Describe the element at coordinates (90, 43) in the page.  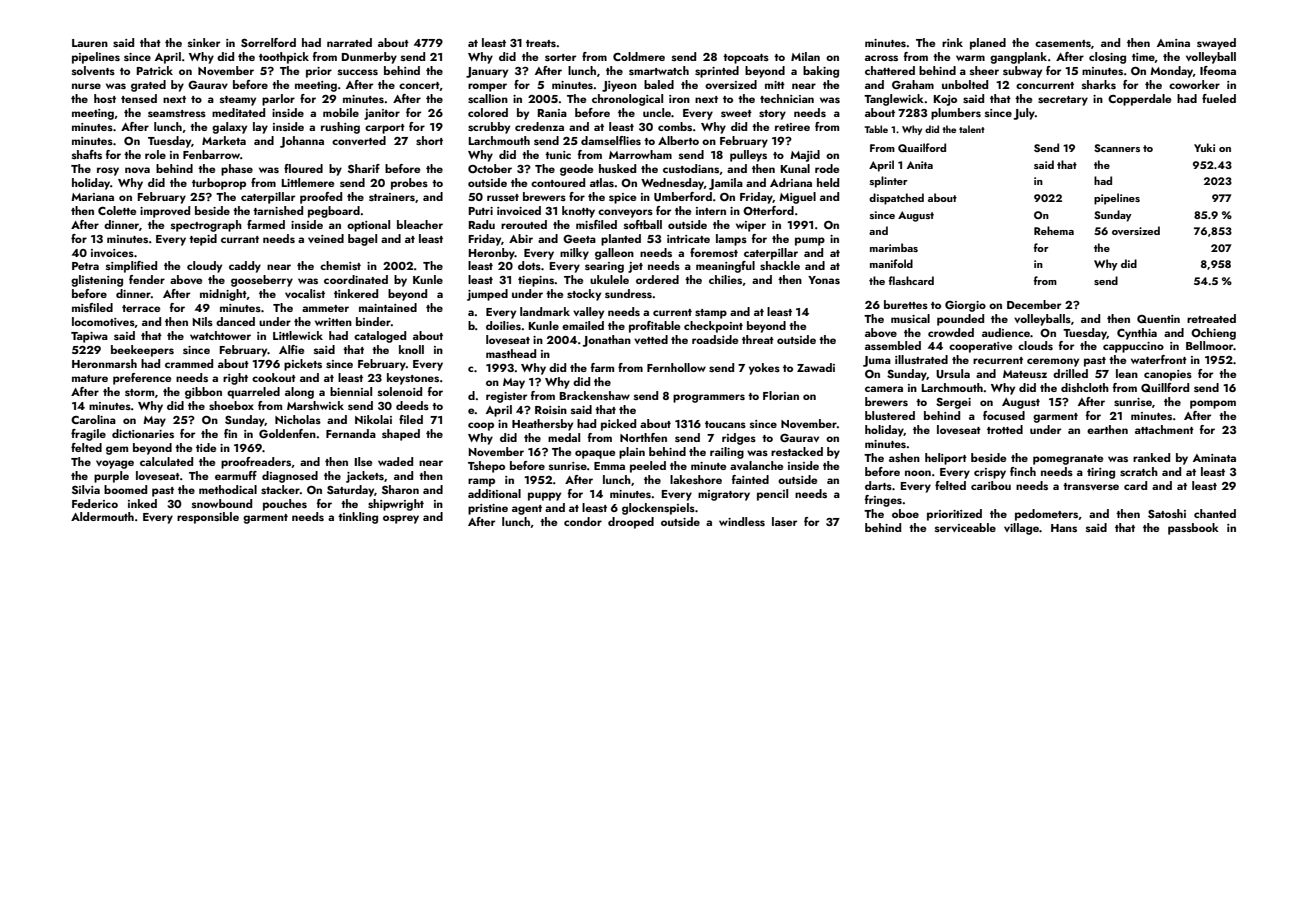
I see `Lauren` at that location.
